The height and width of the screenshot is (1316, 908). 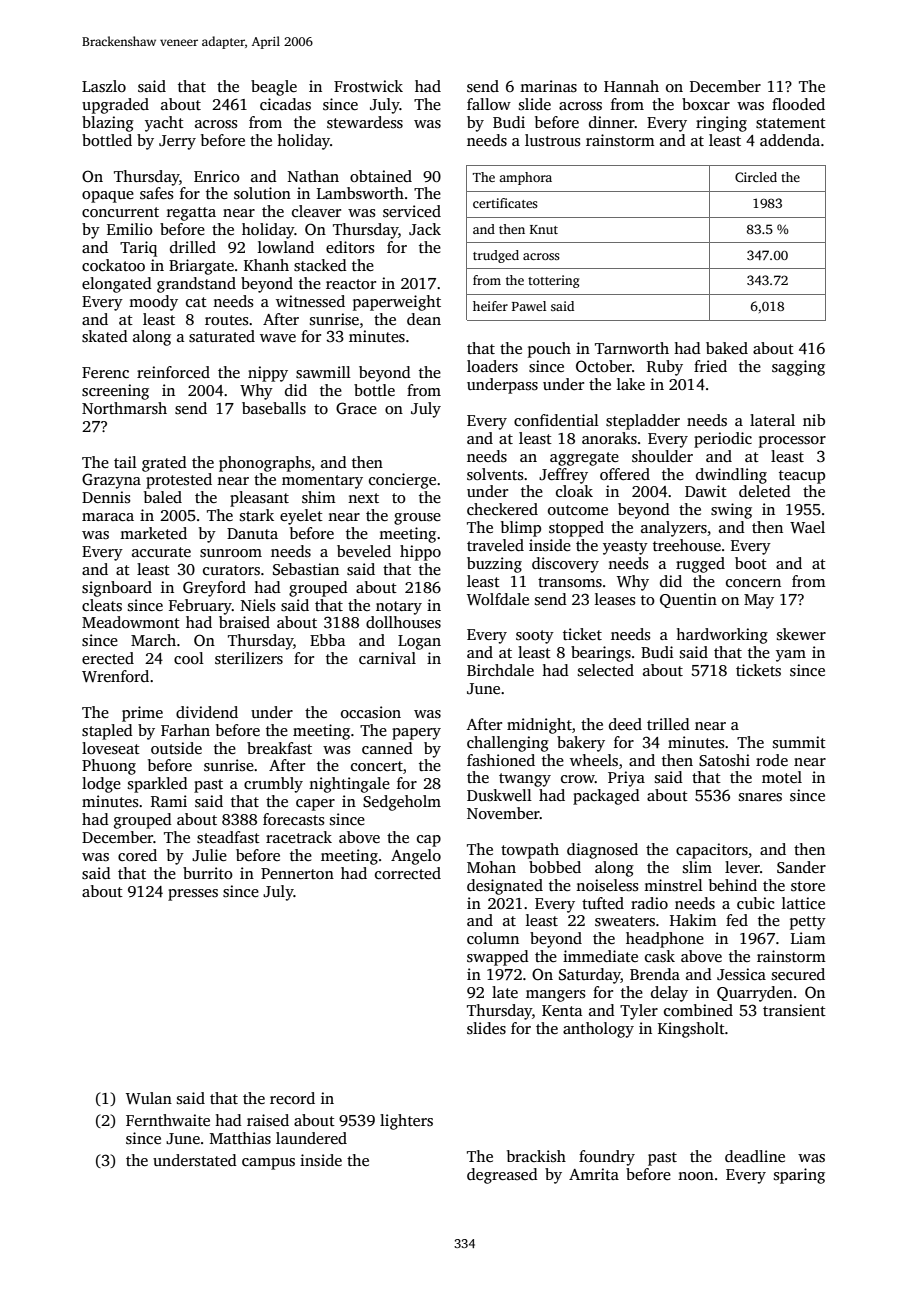 What do you see at coordinates (799, 1176) in the screenshot?
I see `sparing` at bounding box center [799, 1176].
